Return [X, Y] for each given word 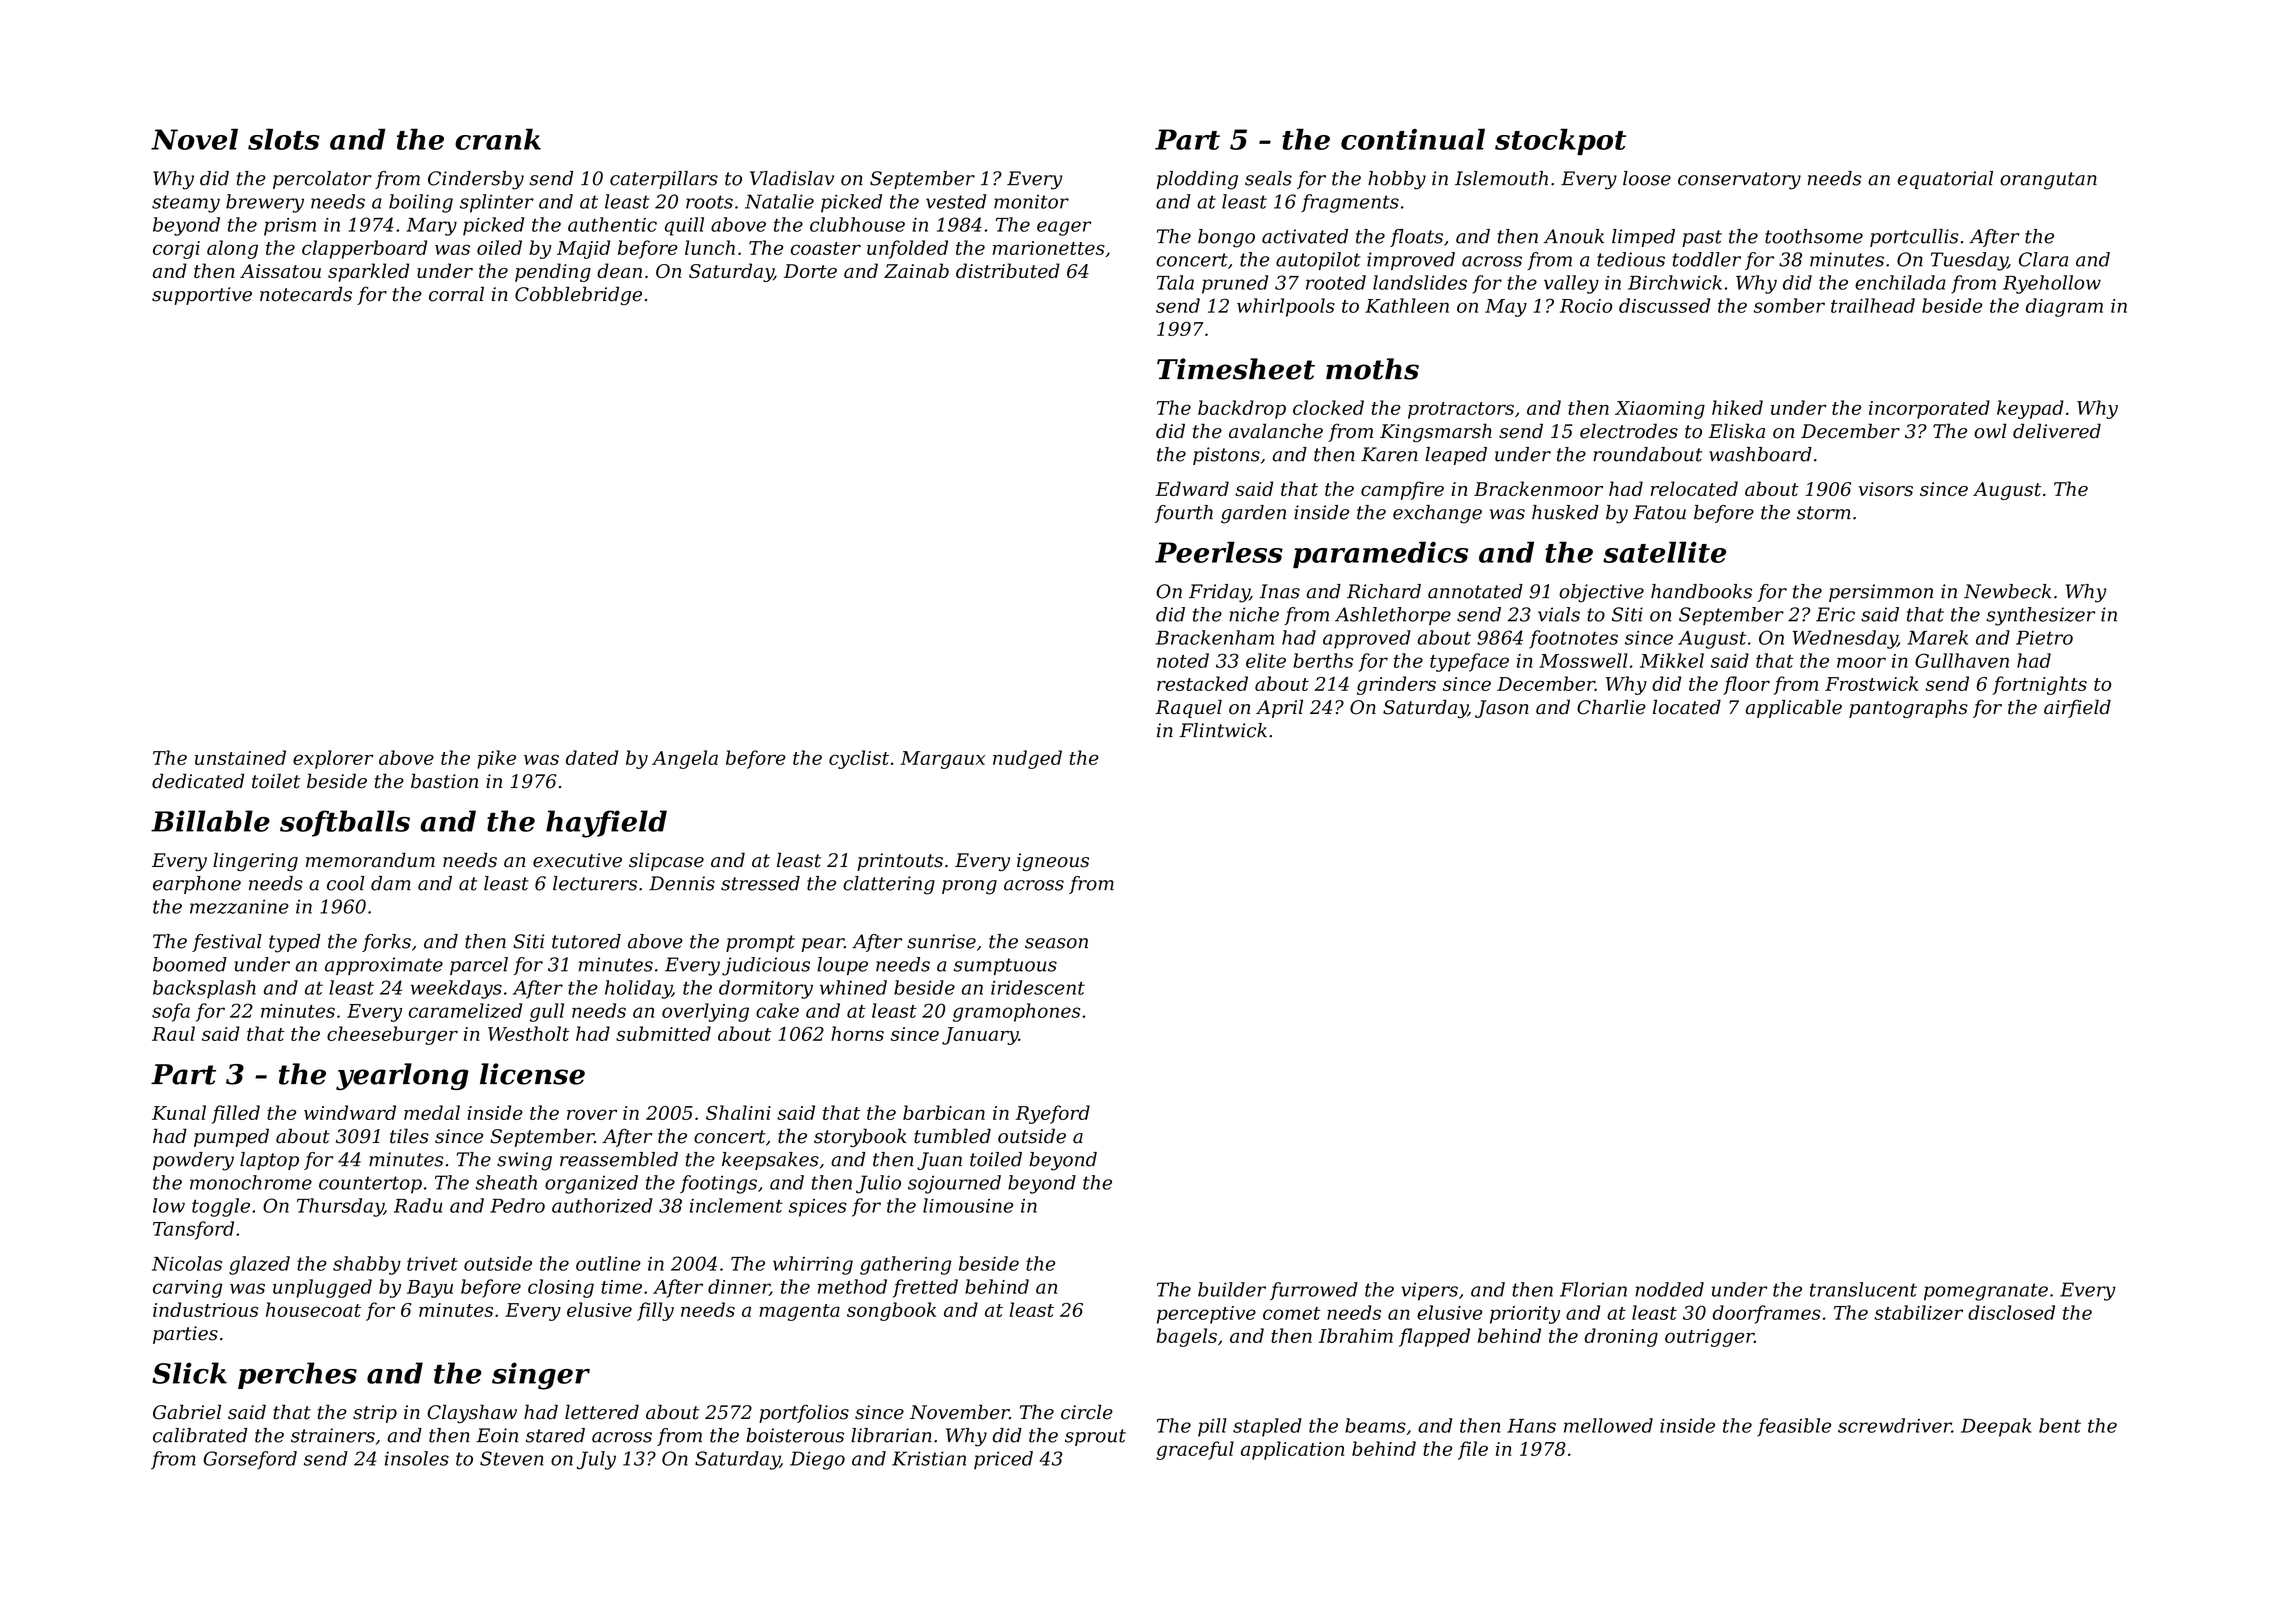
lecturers [595, 883]
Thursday [340, 1207]
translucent [1863, 1289]
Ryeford [1052, 1114]
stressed [760, 883]
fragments [1350, 203]
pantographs [1908, 708]
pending [553, 272]
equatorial [1945, 180]
